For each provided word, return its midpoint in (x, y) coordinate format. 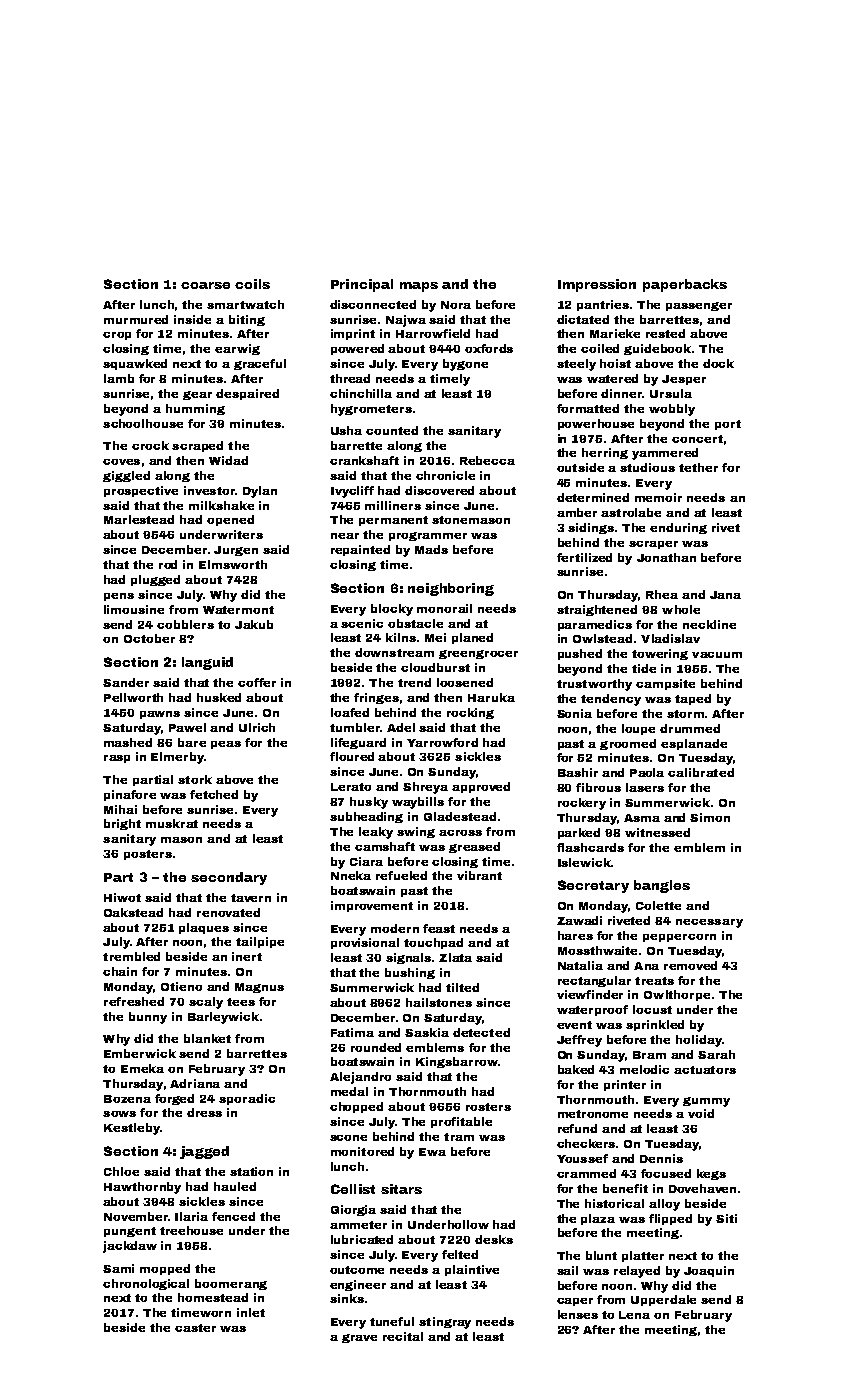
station (251, 1171)
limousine (134, 609)
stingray (445, 1323)
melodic (644, 1069)
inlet (251, 1312)
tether (698, 467)
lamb (119, 378)
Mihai (120, 809)
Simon (710, 817)
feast (439, 928)
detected (481, 1032)
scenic (362, 623)
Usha (346, 430)
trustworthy (594, 685)
